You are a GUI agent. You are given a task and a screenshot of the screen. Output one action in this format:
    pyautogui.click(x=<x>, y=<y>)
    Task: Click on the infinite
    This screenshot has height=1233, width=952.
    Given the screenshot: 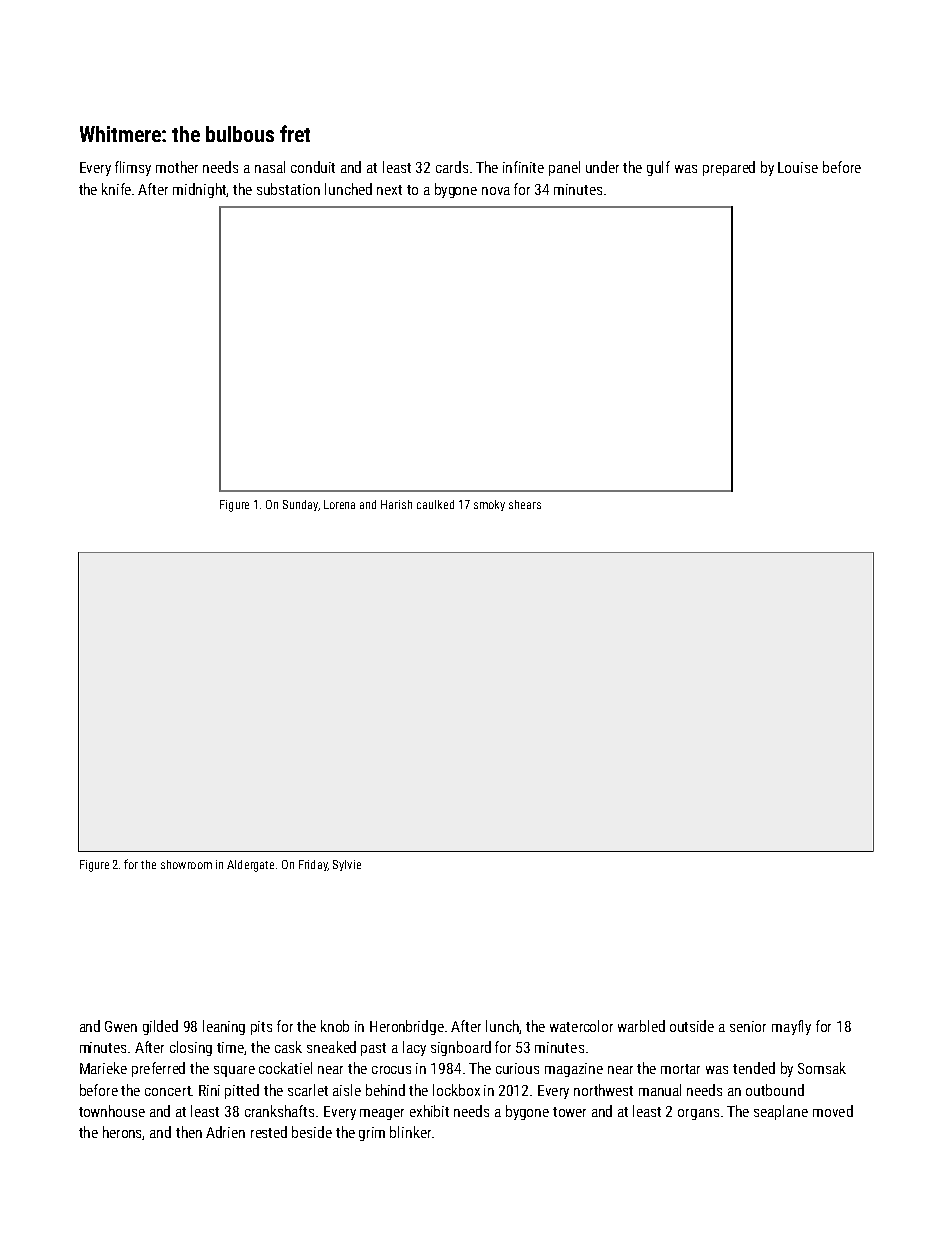 What is the action you would take?
    pyautogui.click(x=523, y=167)
